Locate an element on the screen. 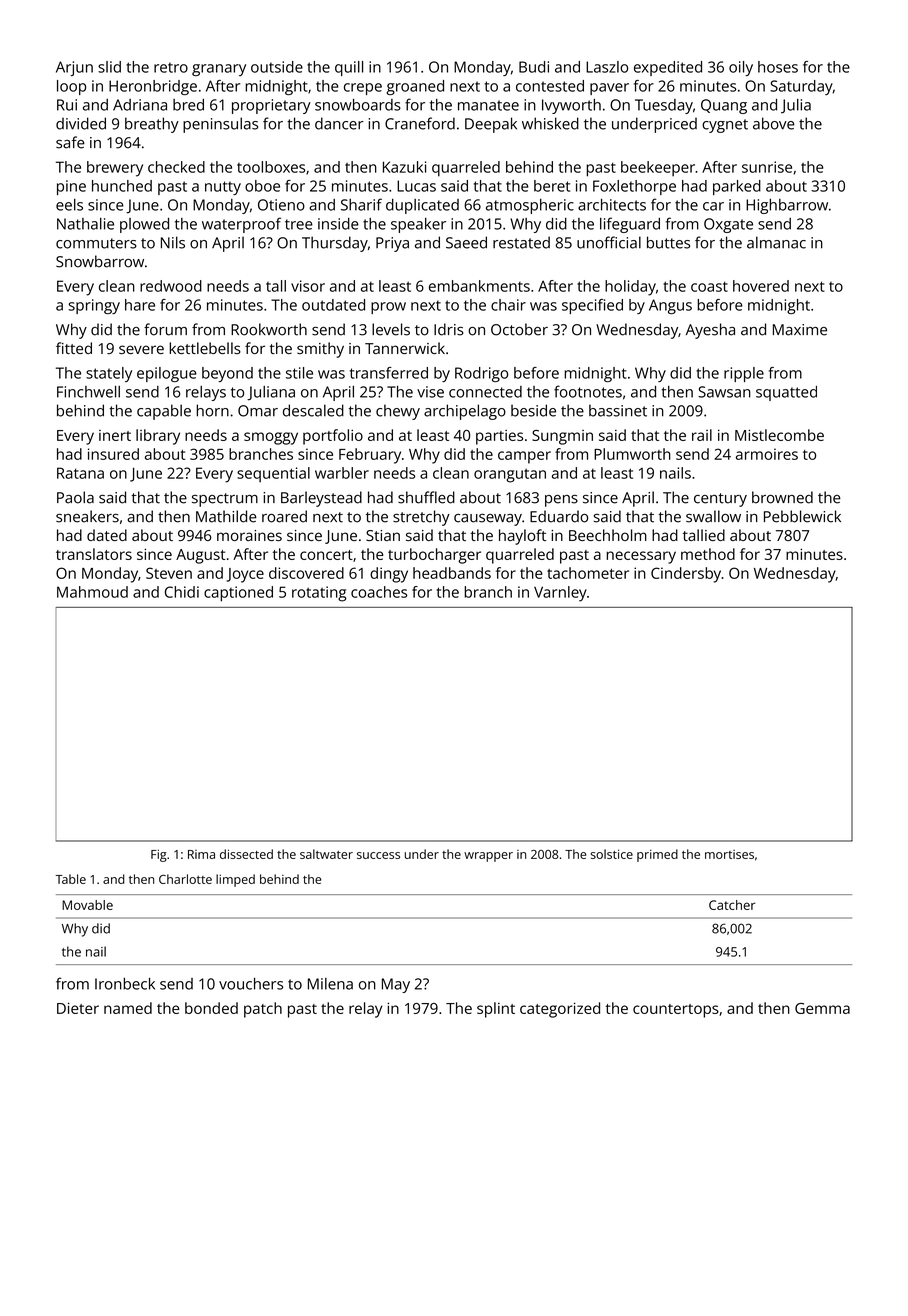 Image resolution: width=908 pixels, height=1316 pixels. sequential is located at coordinates (273, 474).
